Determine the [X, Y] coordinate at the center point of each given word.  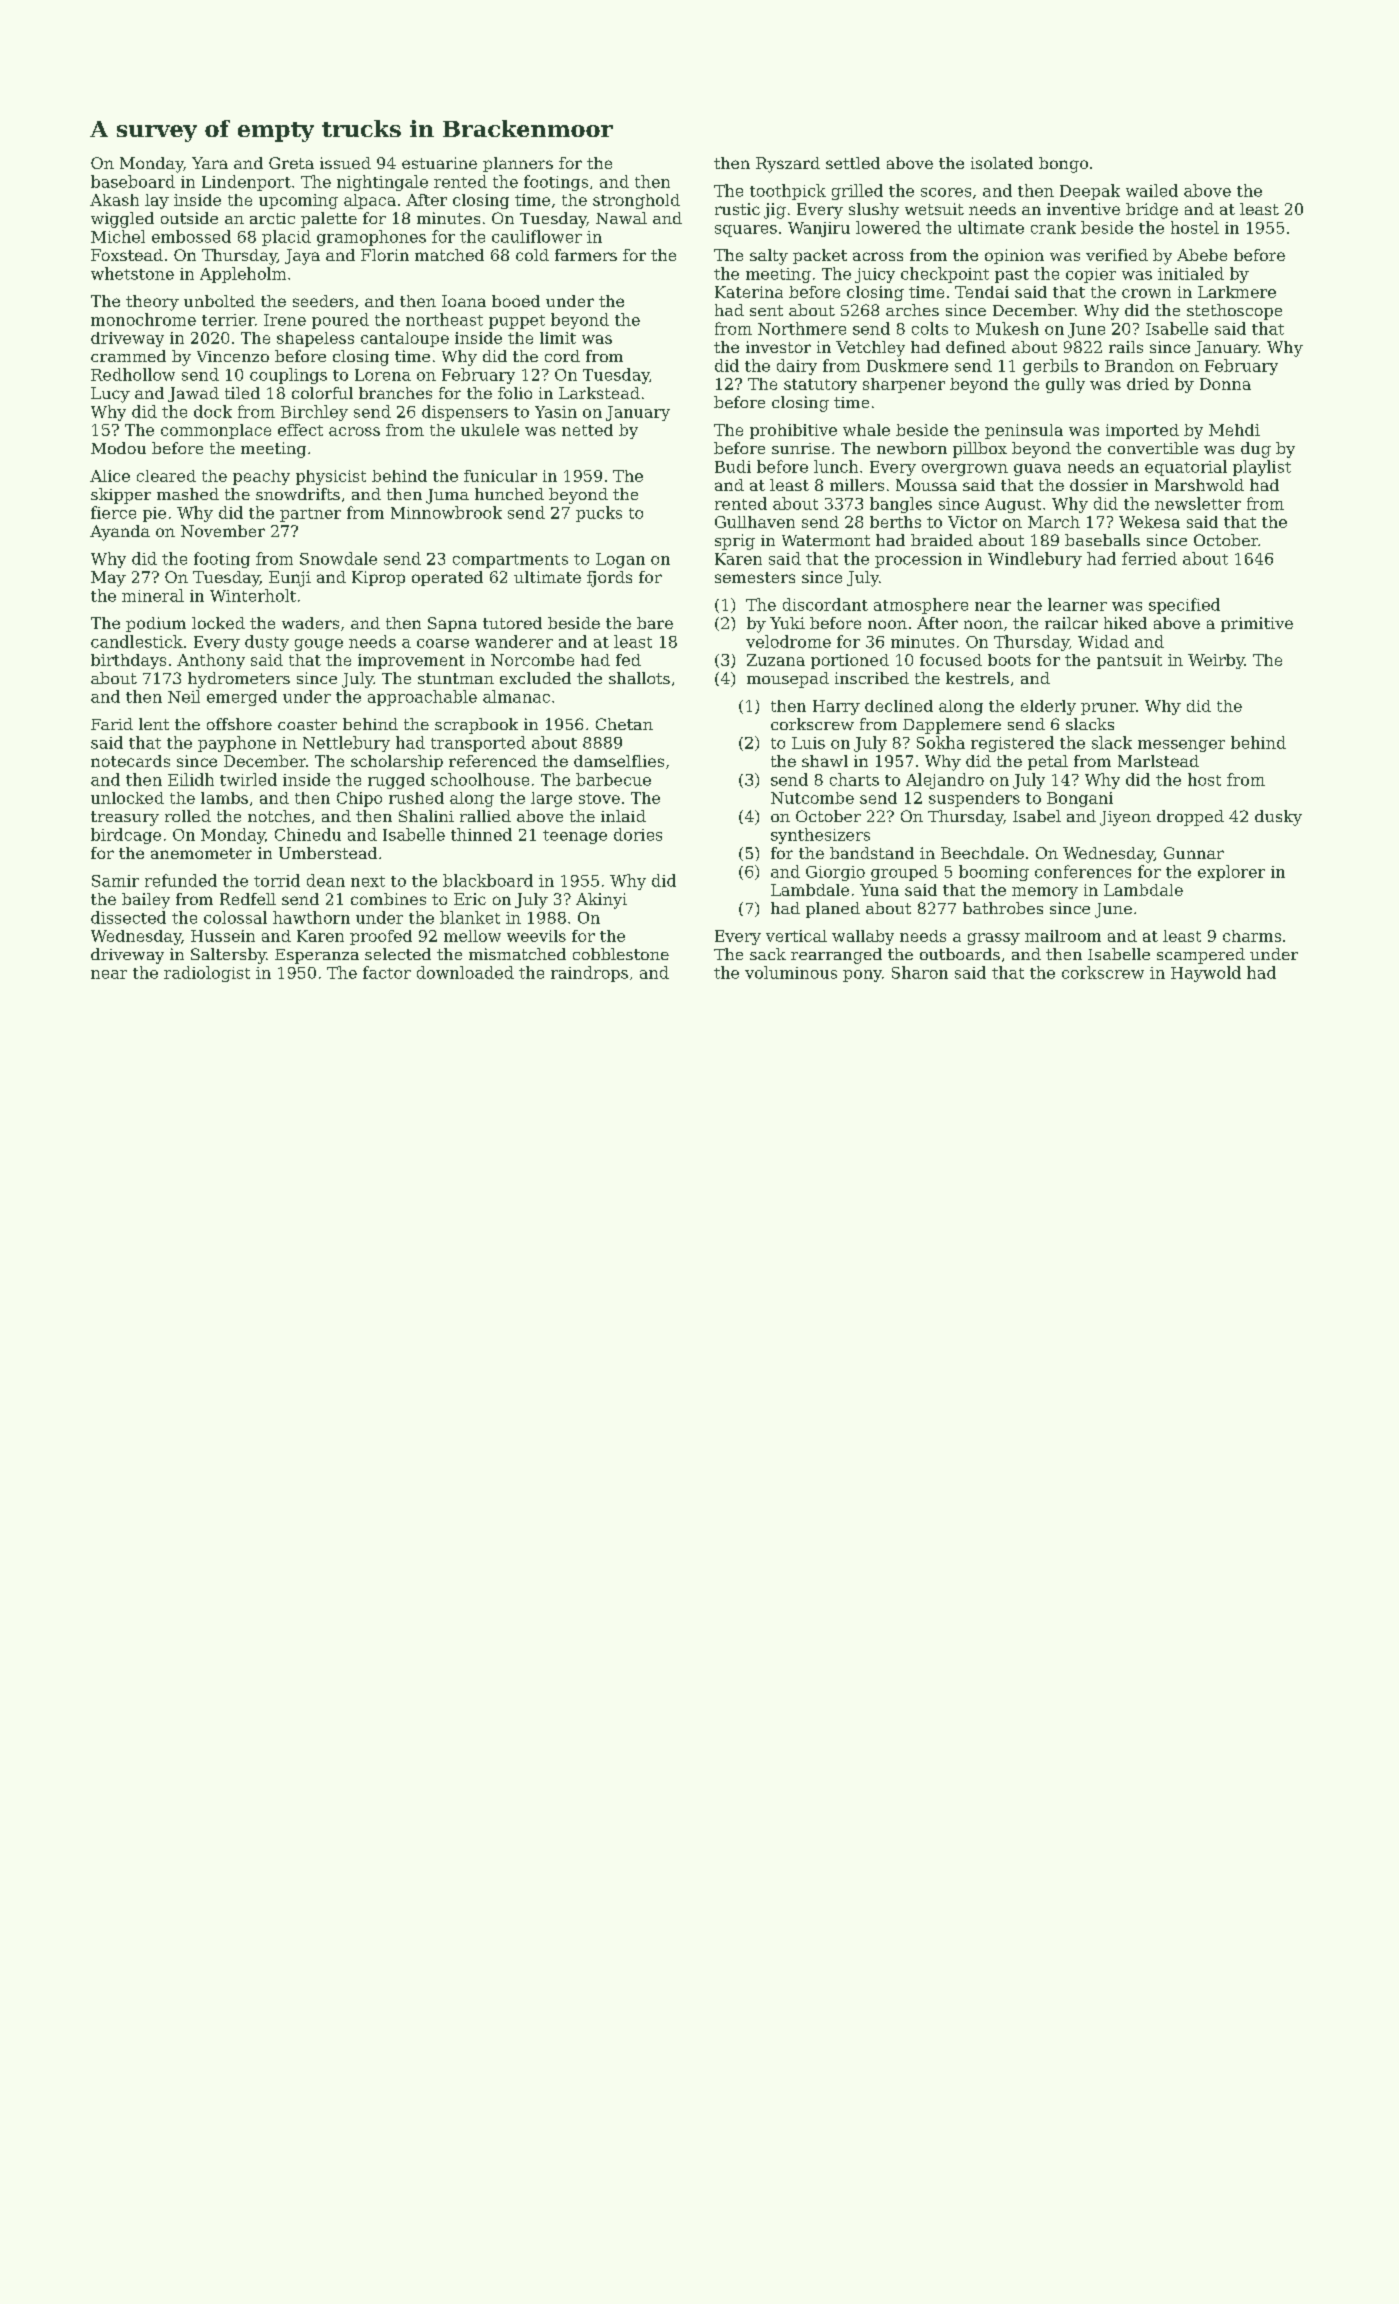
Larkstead [599, 393]
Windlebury [1035, 560]
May [108, 579]
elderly [1048, 707]
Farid [112, 724]
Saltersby [228, 956]
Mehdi [1234, 430]
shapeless [315, 339]
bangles [901, 505]
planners [518, 164]
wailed [1152, 190]
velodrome [788, 641]
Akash [114, 200]
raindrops [589, 974]
